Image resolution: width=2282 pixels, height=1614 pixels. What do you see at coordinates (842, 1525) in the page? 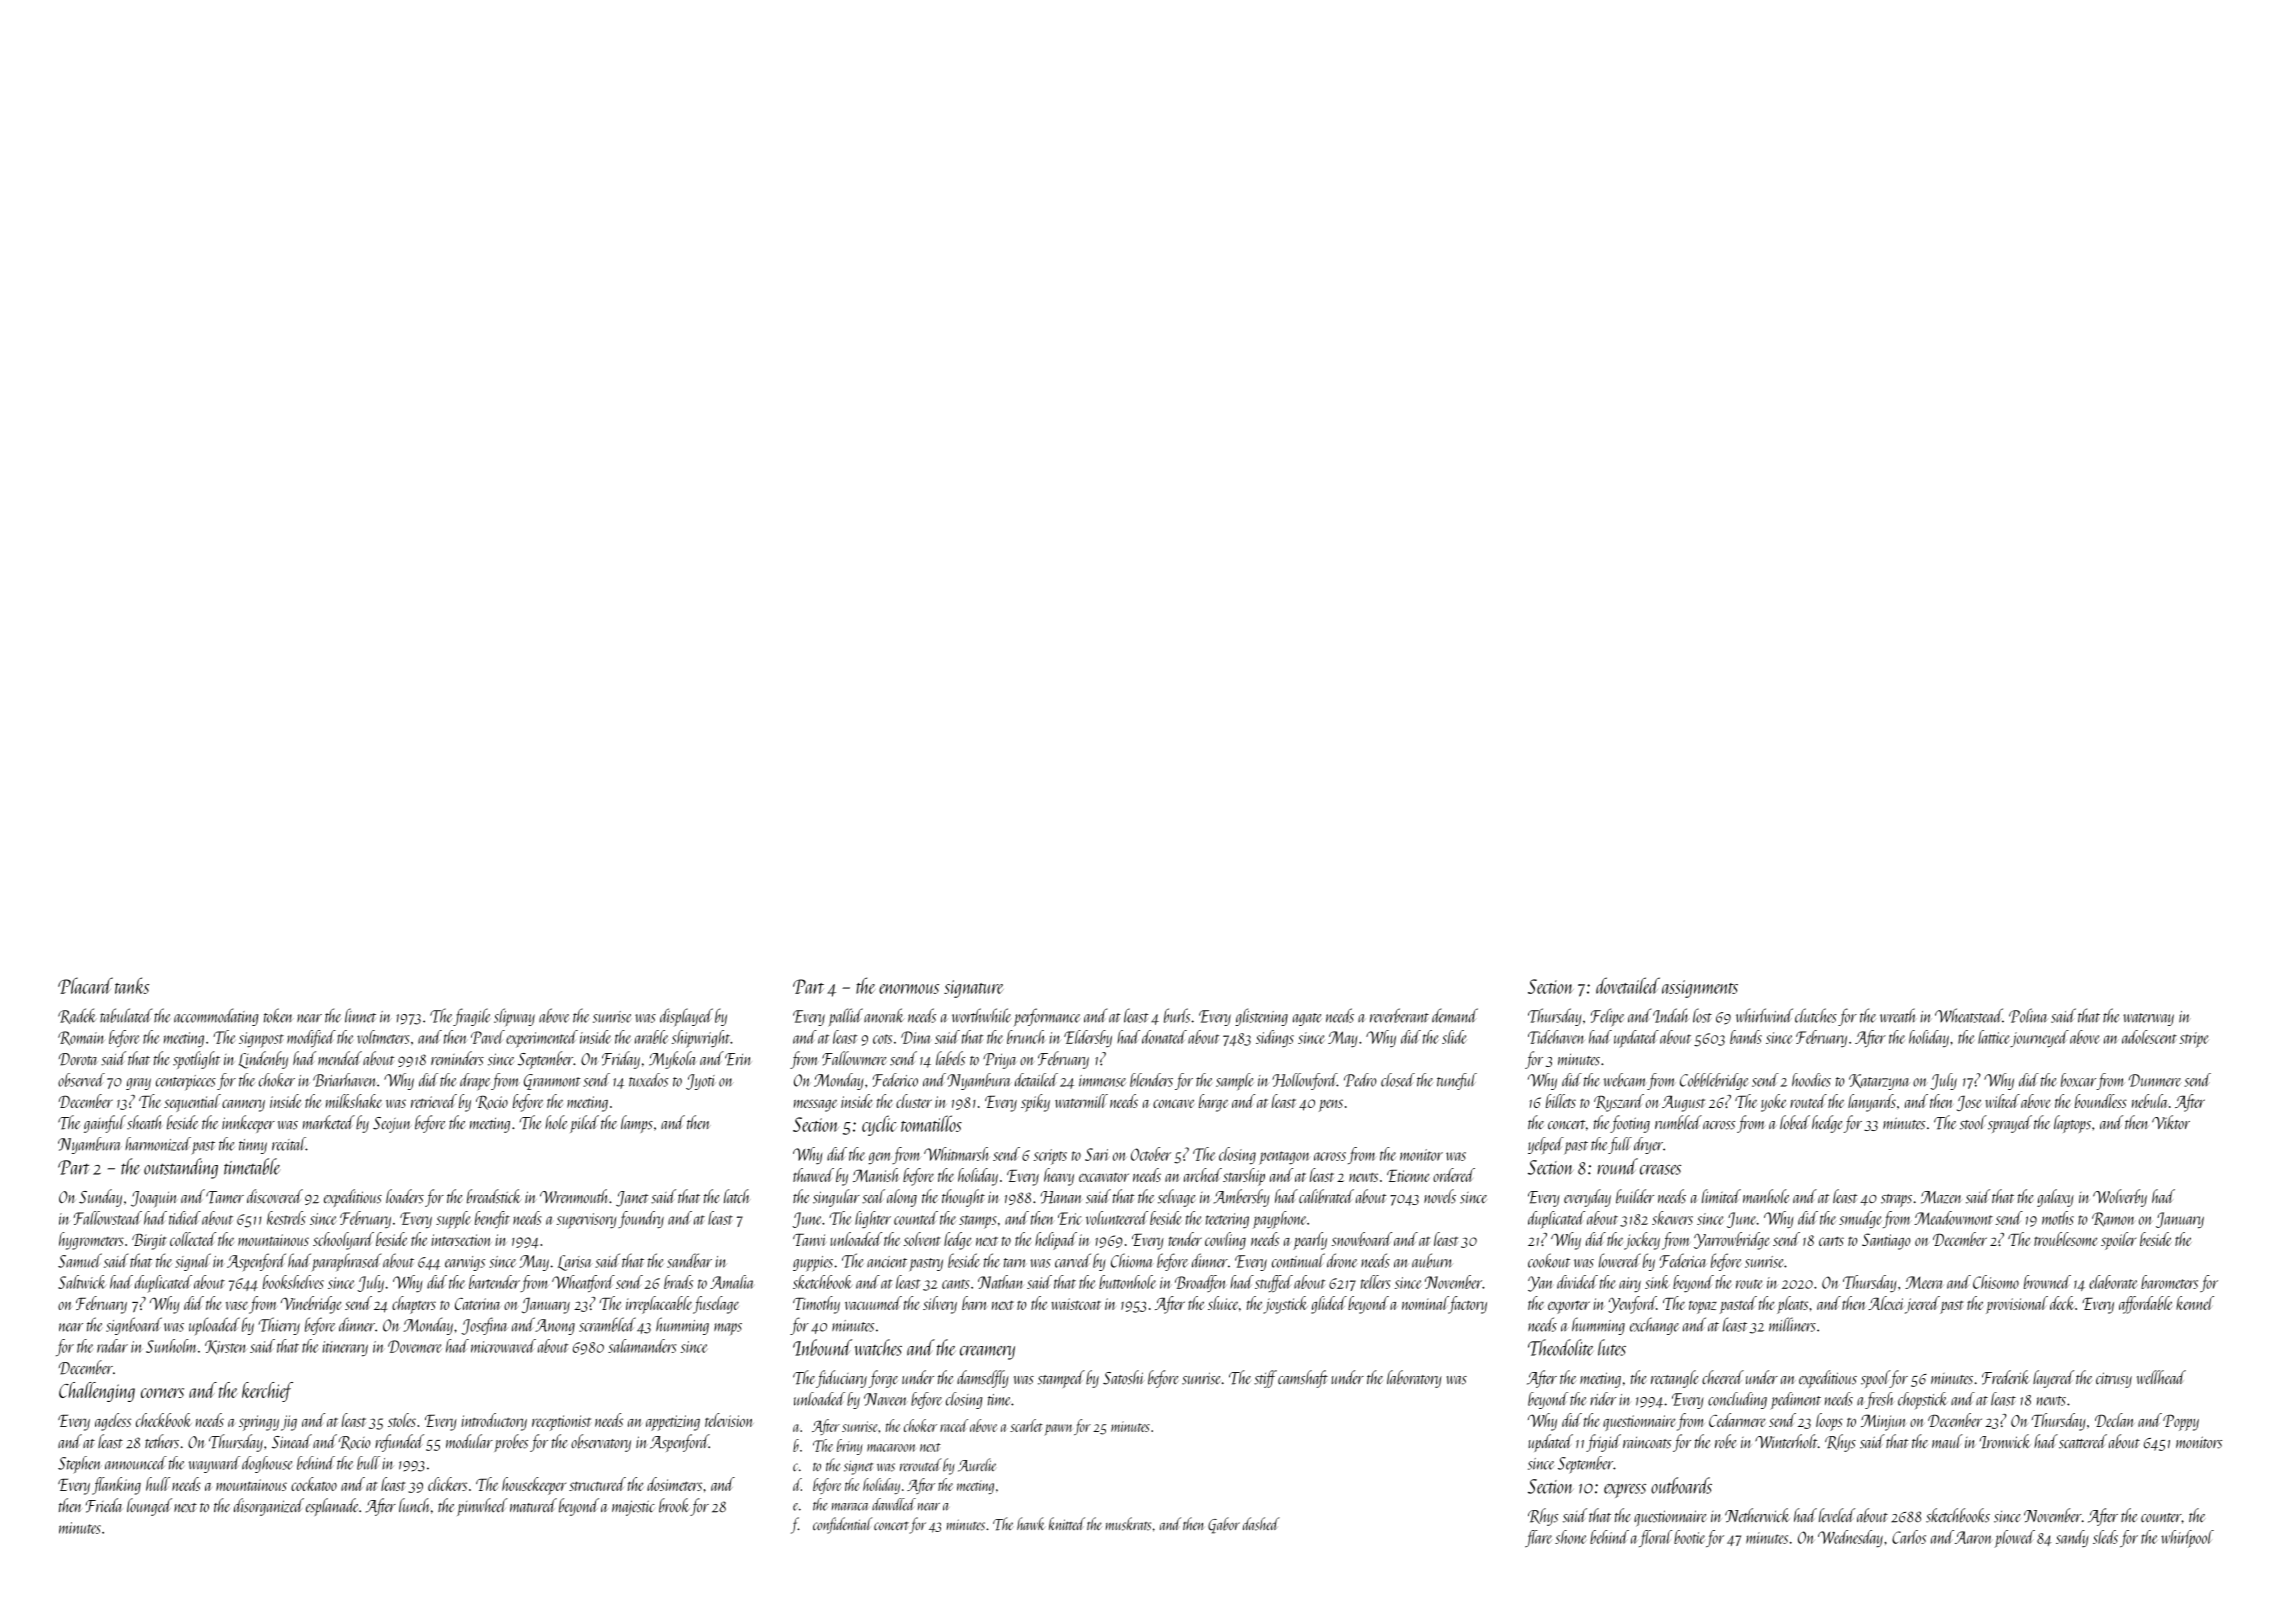
I see `confidential` at bounding box center [842, 1525].
